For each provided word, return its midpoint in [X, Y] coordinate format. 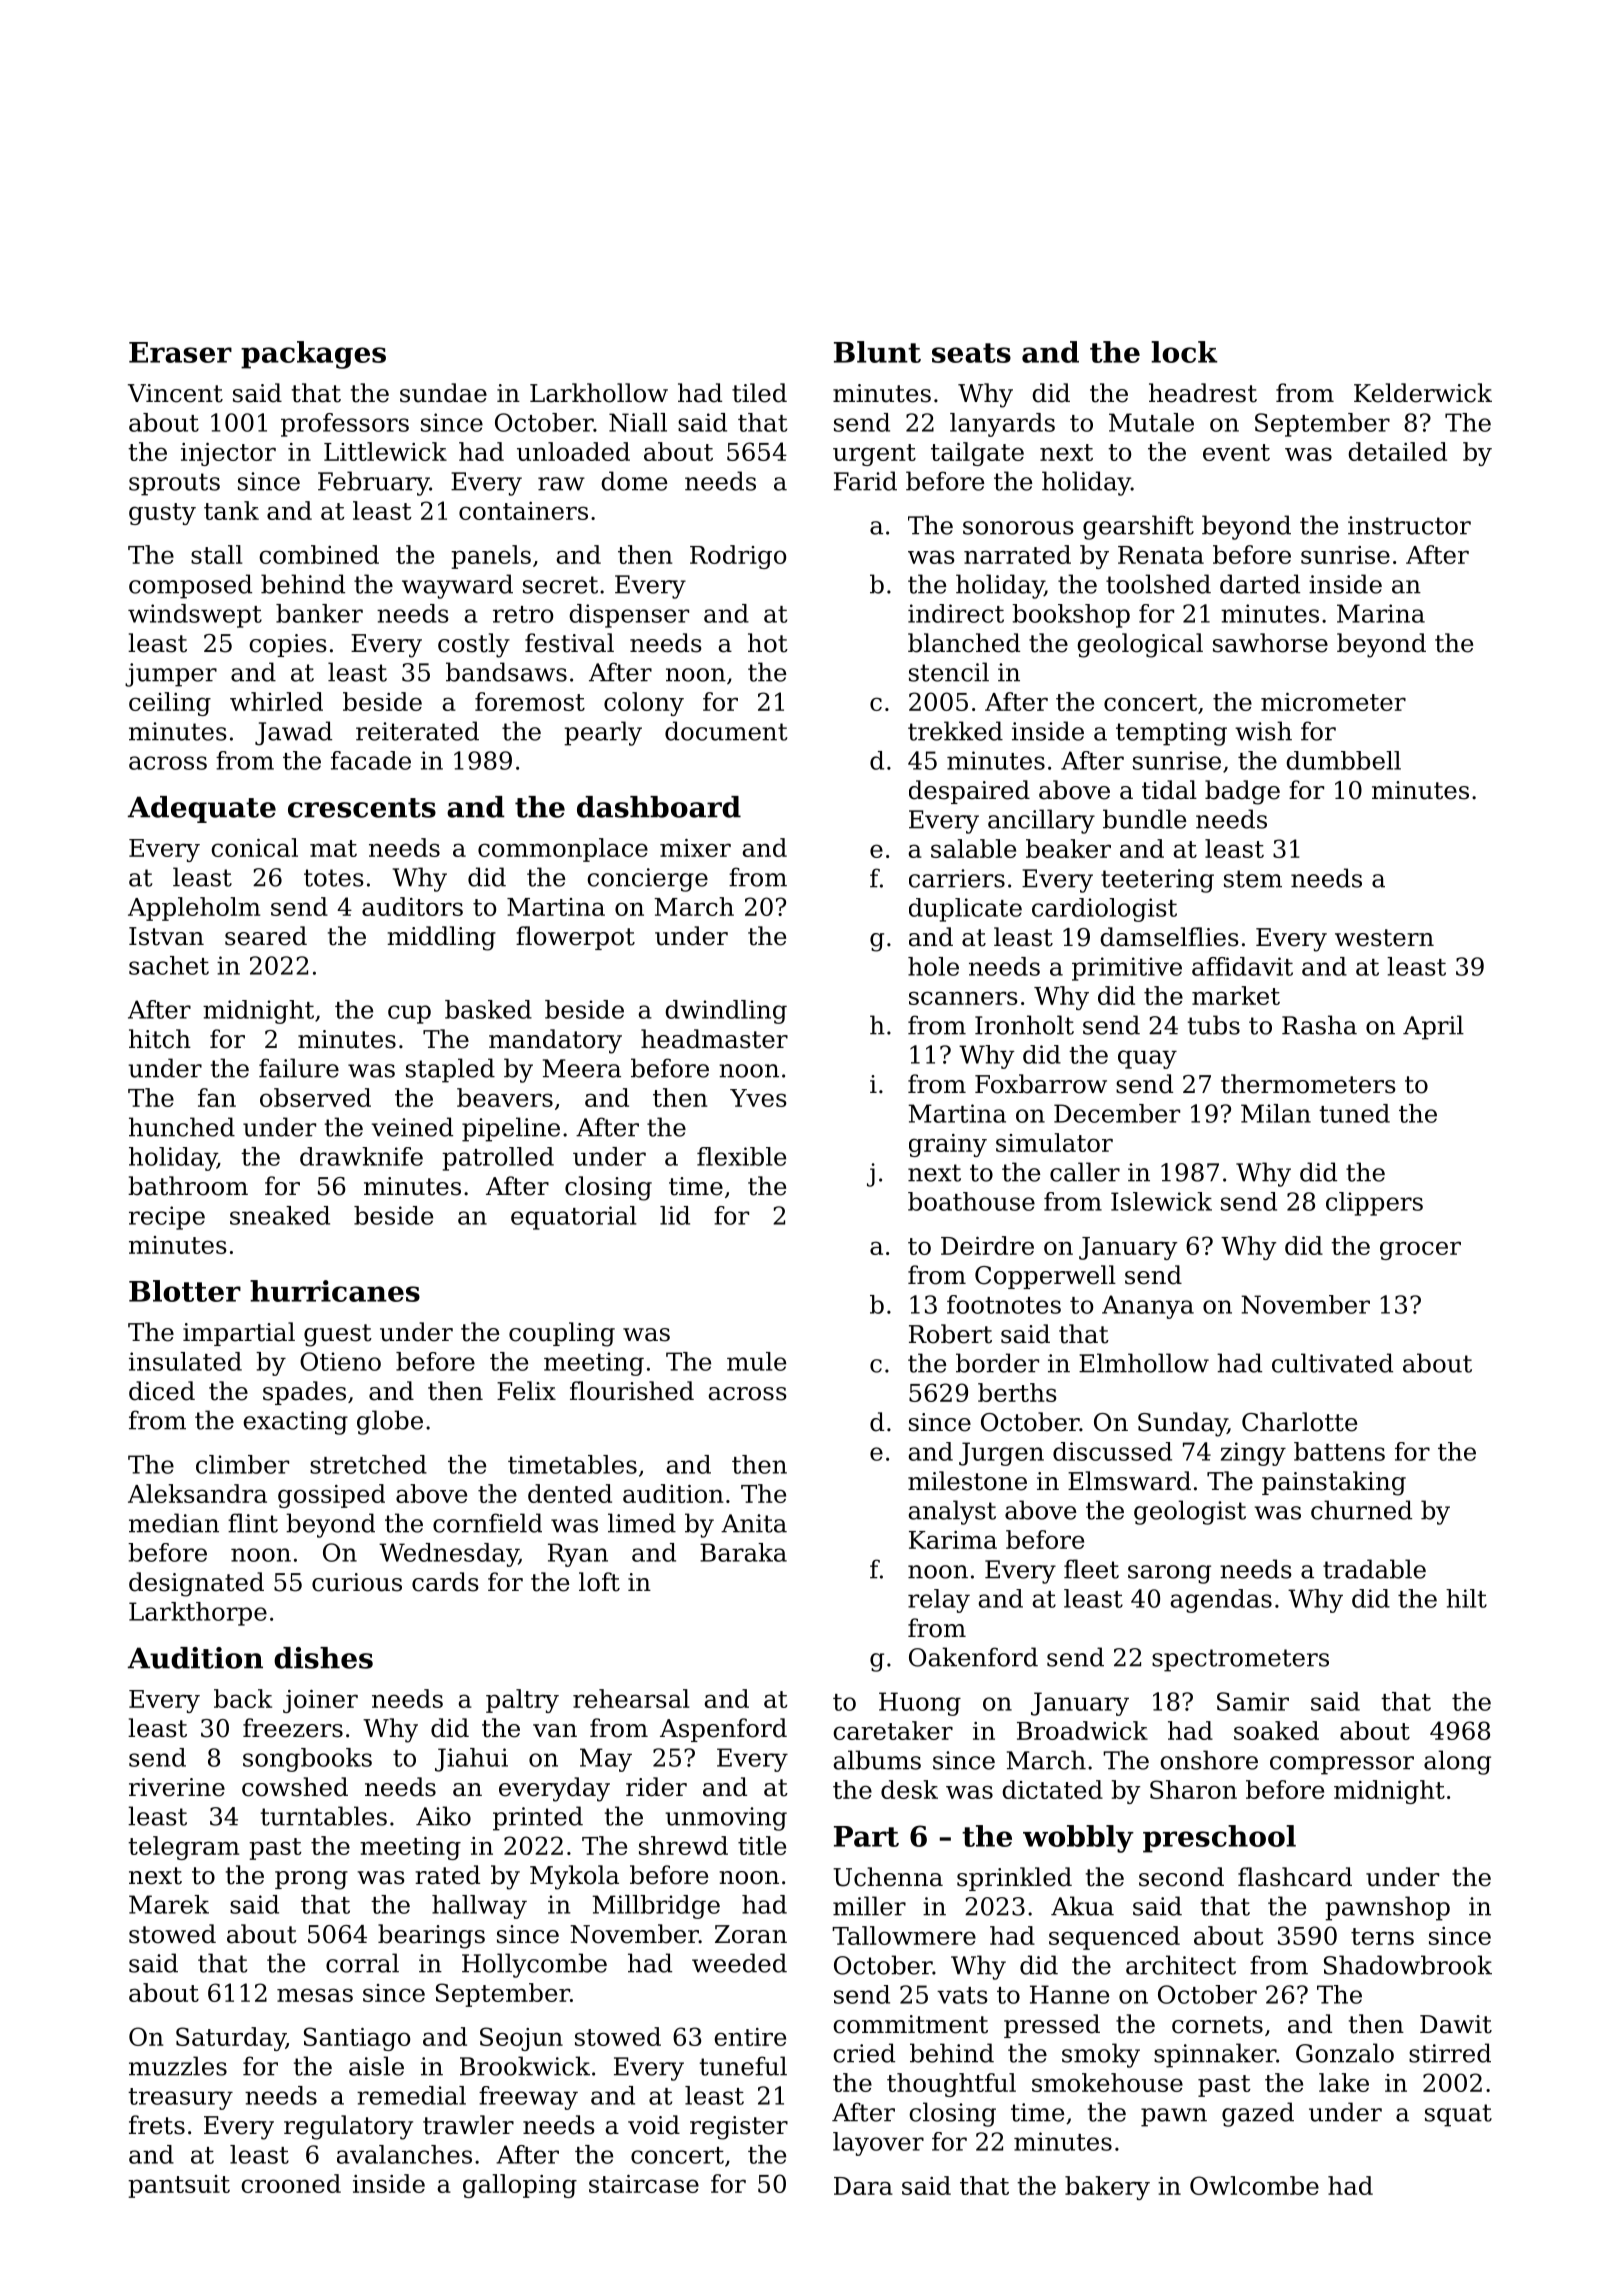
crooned [291, 2183]
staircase [644, 2184]
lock [1184, 352]
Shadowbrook [1408, 1965]
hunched [182, 1127]
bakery [1107, 2188]
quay [1147, 1059]
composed [190, 586]
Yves [758, 1098]
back [243, 1698]
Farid [865, 481]
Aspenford [723, 1730]
